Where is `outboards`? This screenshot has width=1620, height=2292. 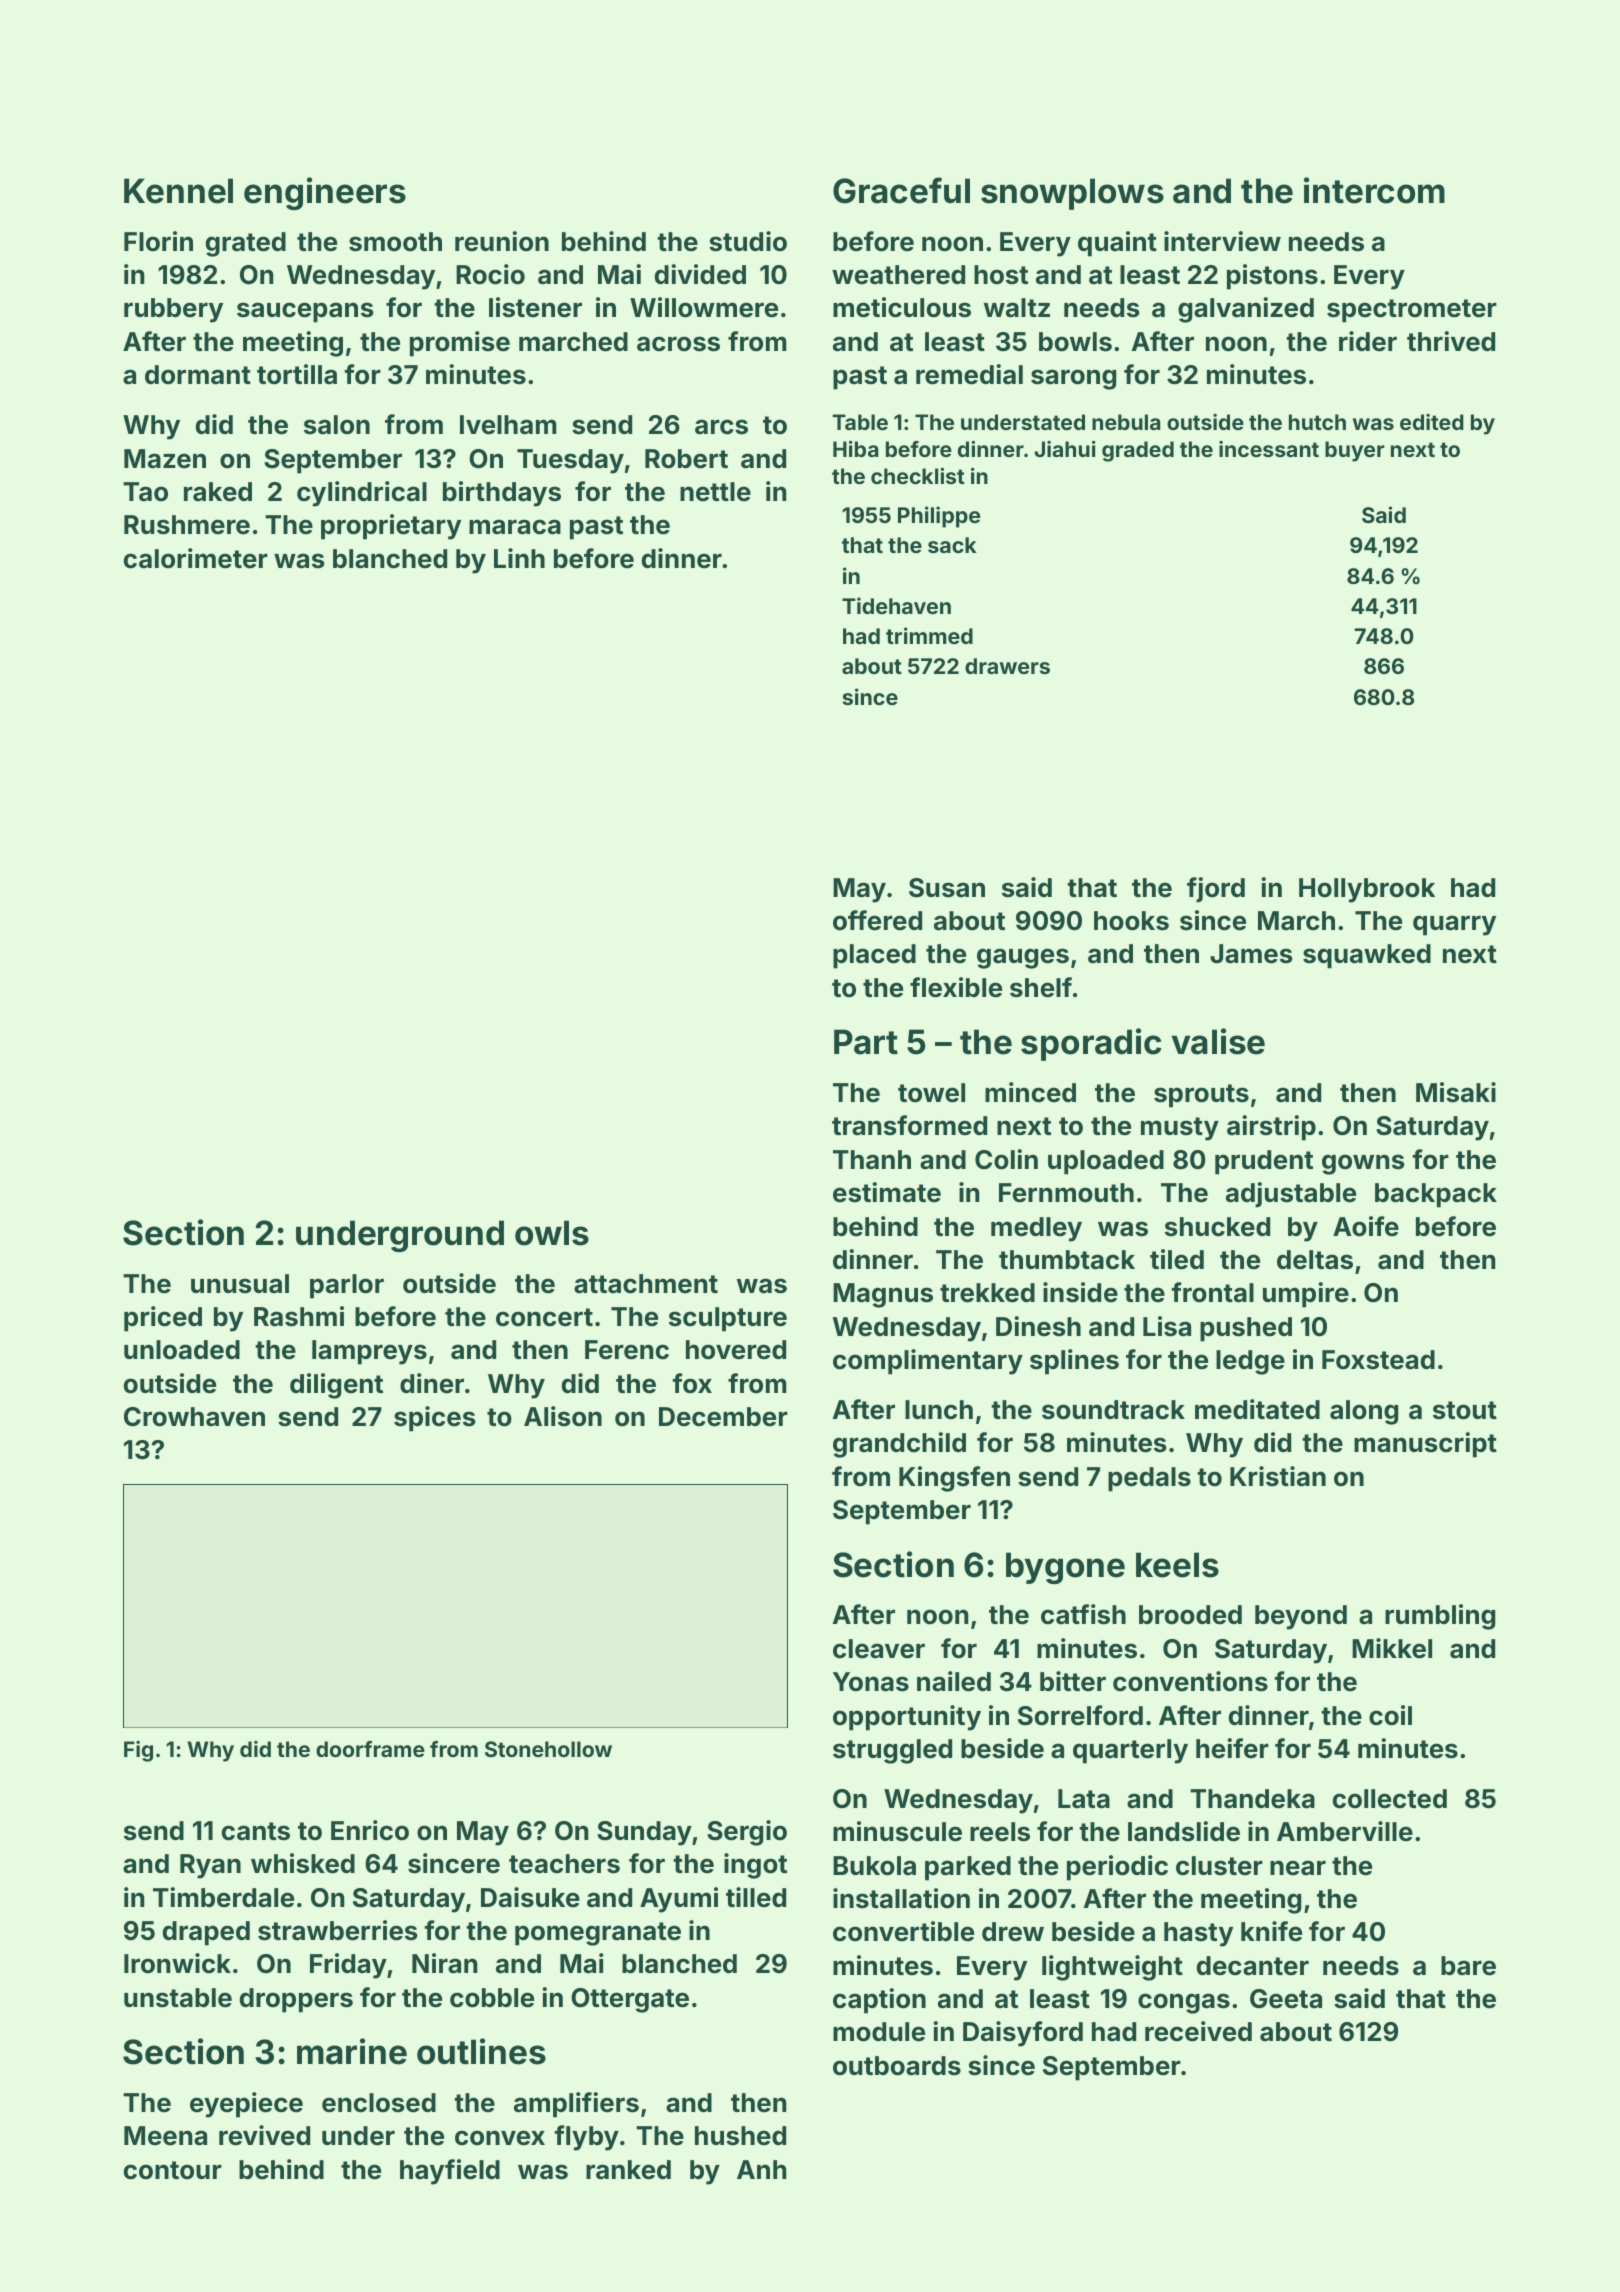
outboards is located at coordinates (897, 2066).
